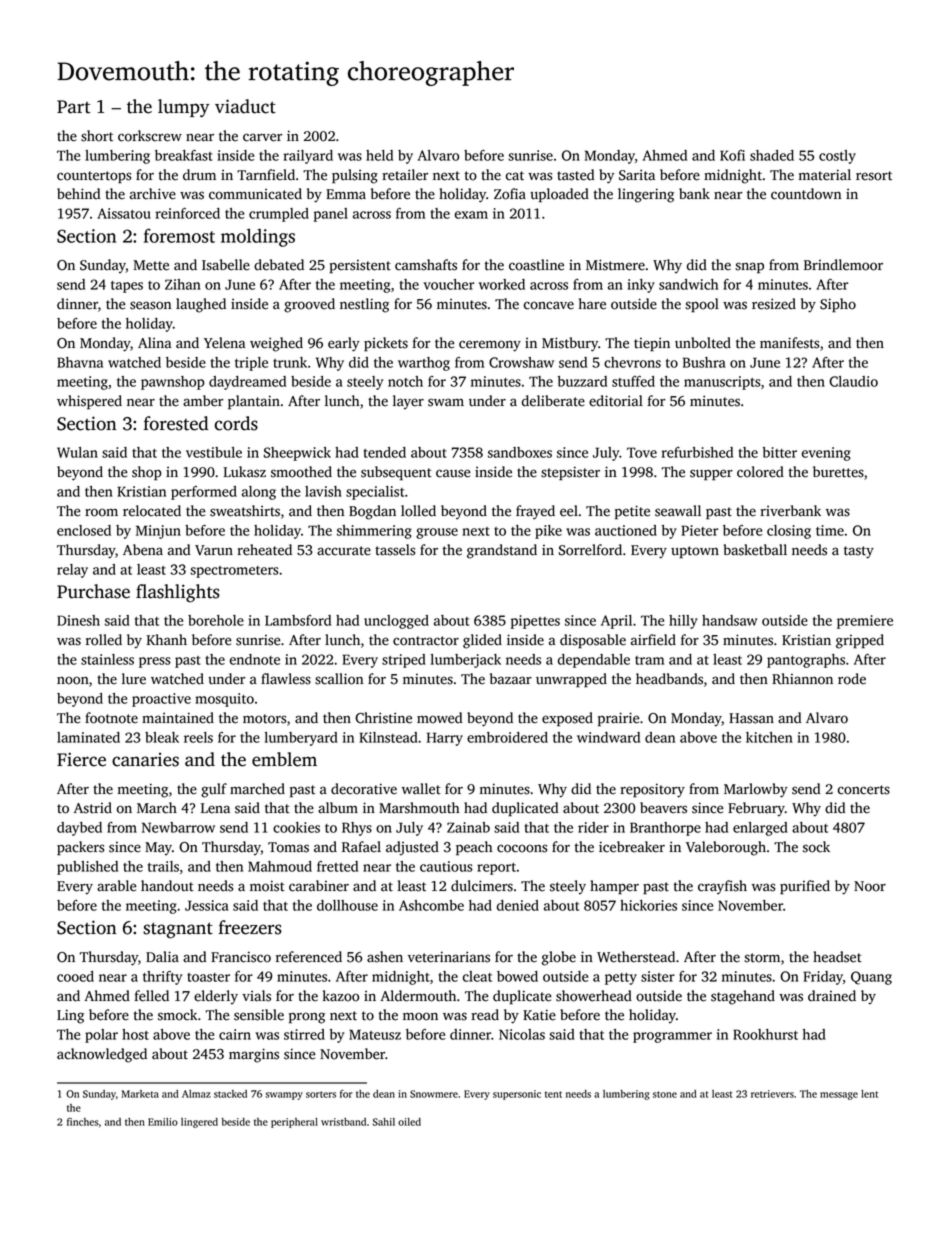 This screenshot has width=952, height=1233. I want to click on embroidered, so click(507, 737).
